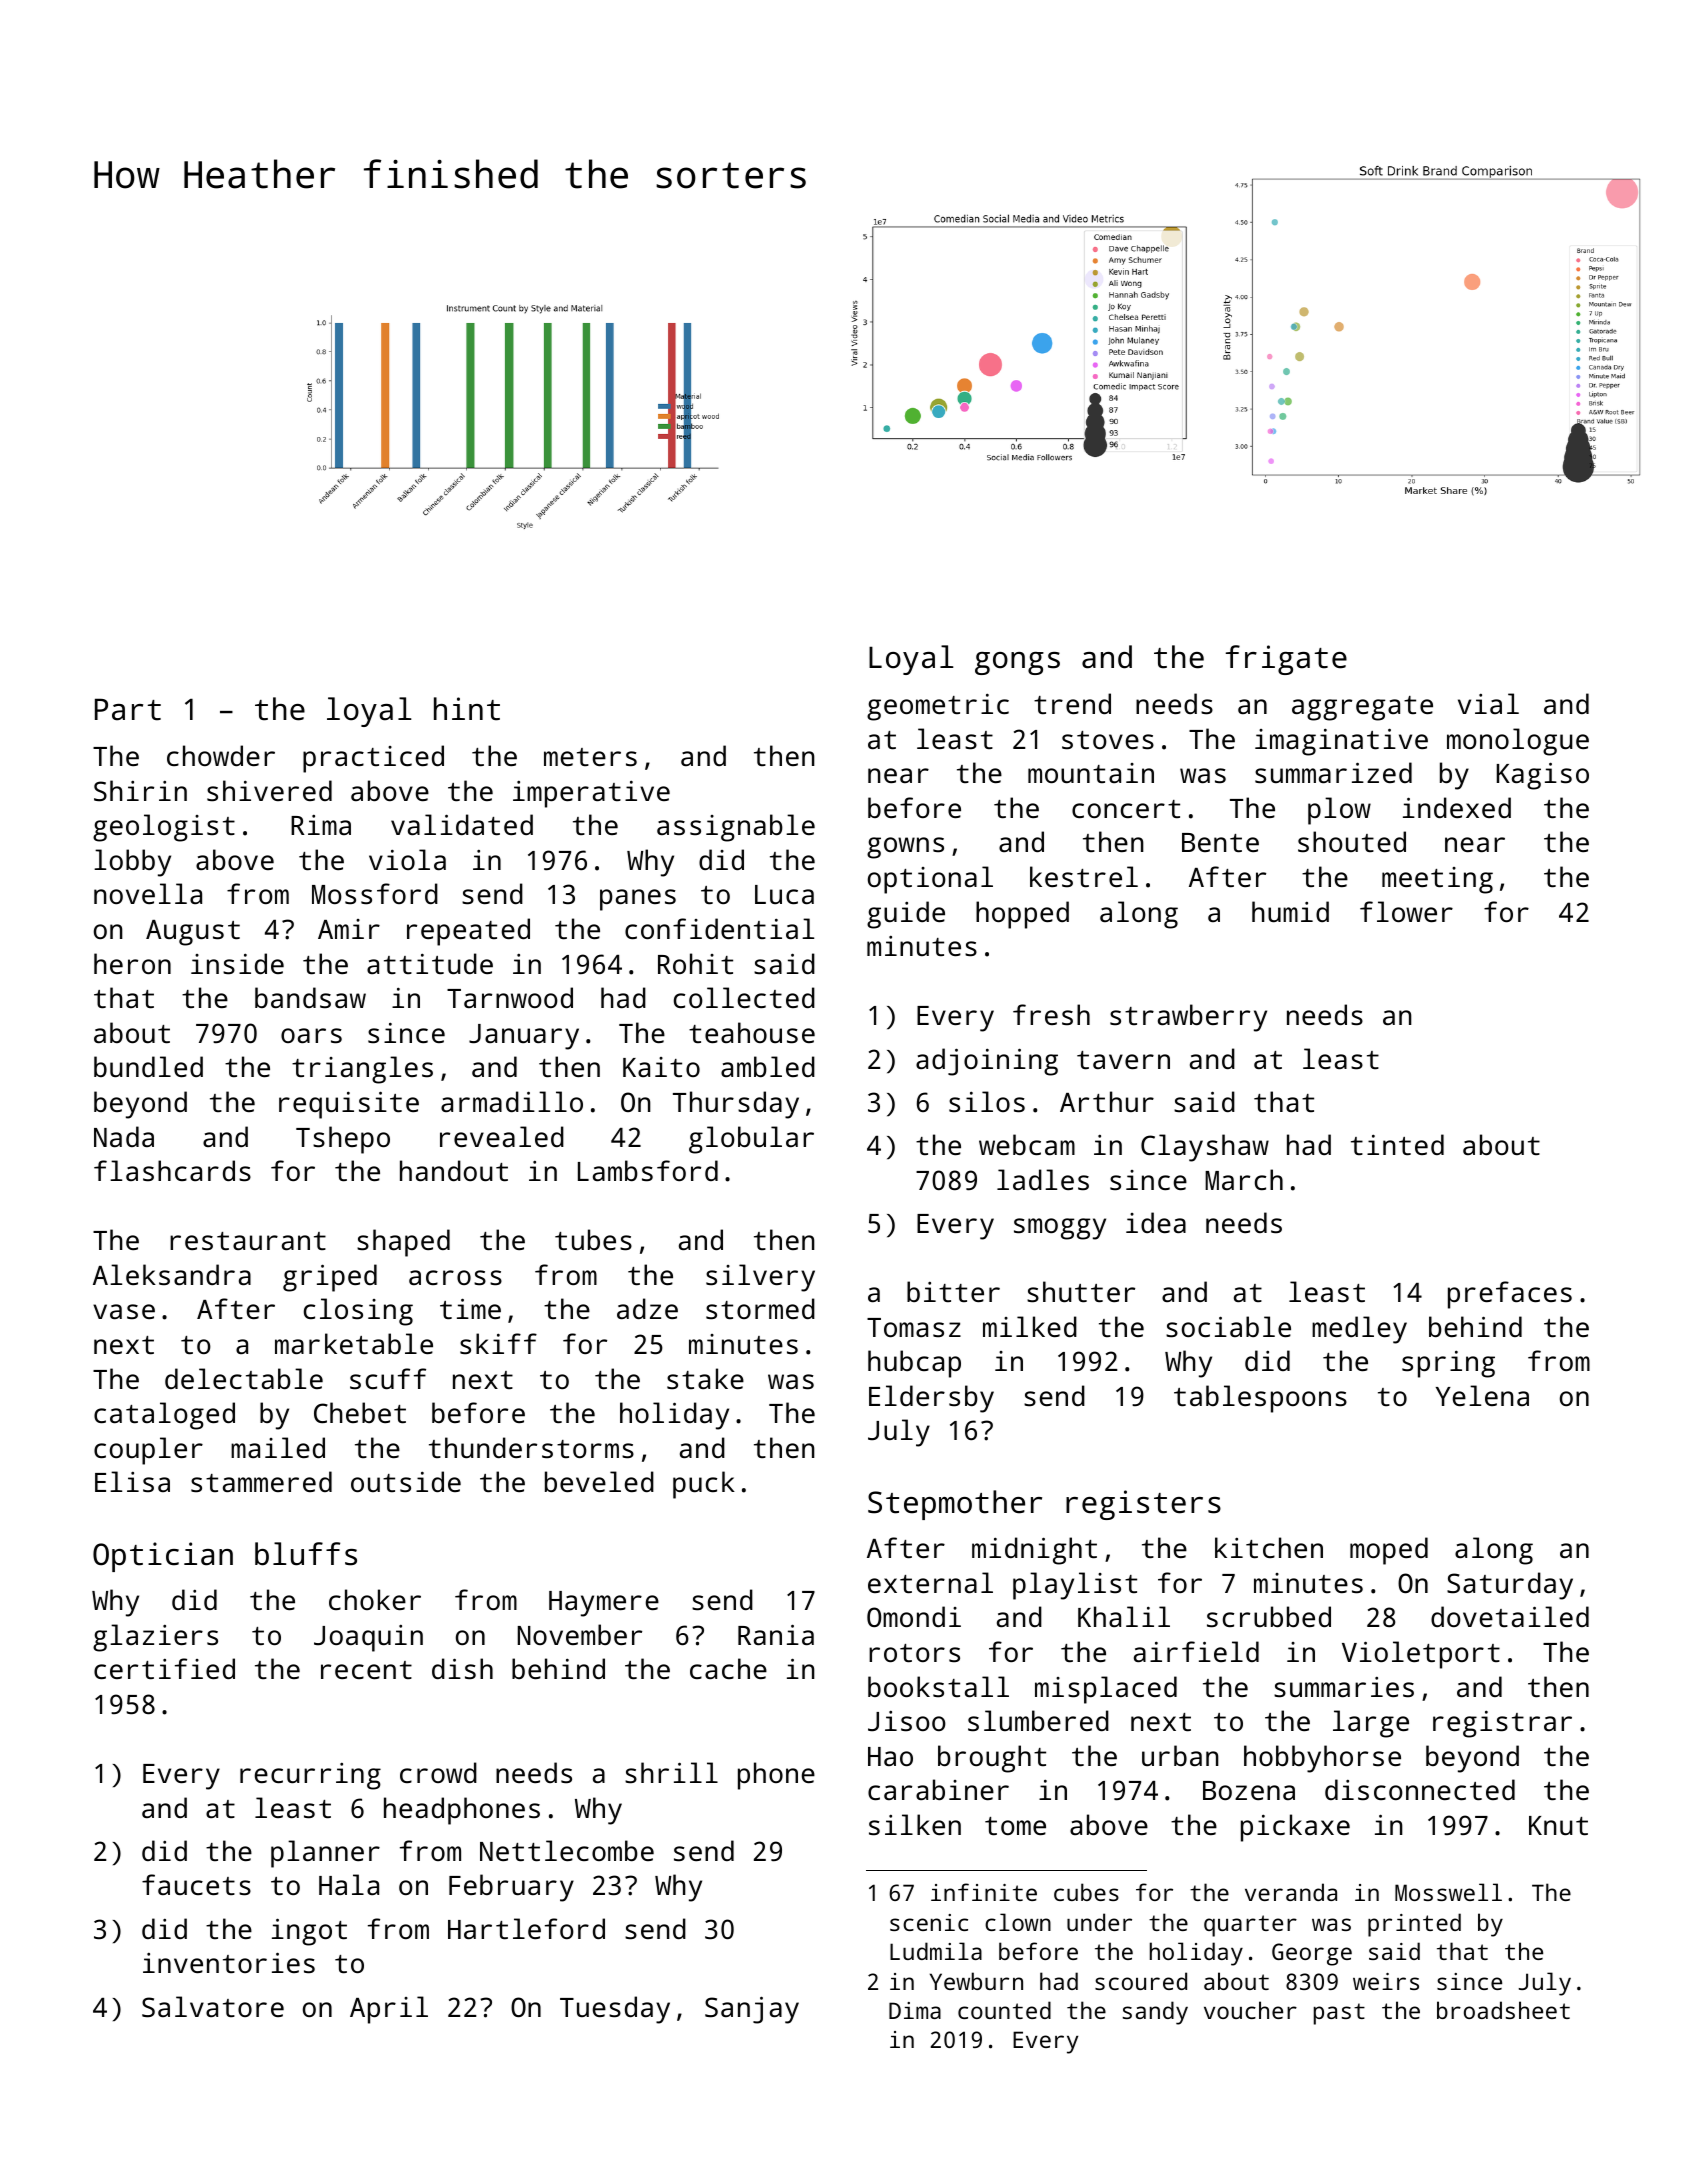  Describe the element at coordinates (1072, 703) in the screenshot. I see `trend` at that location.
